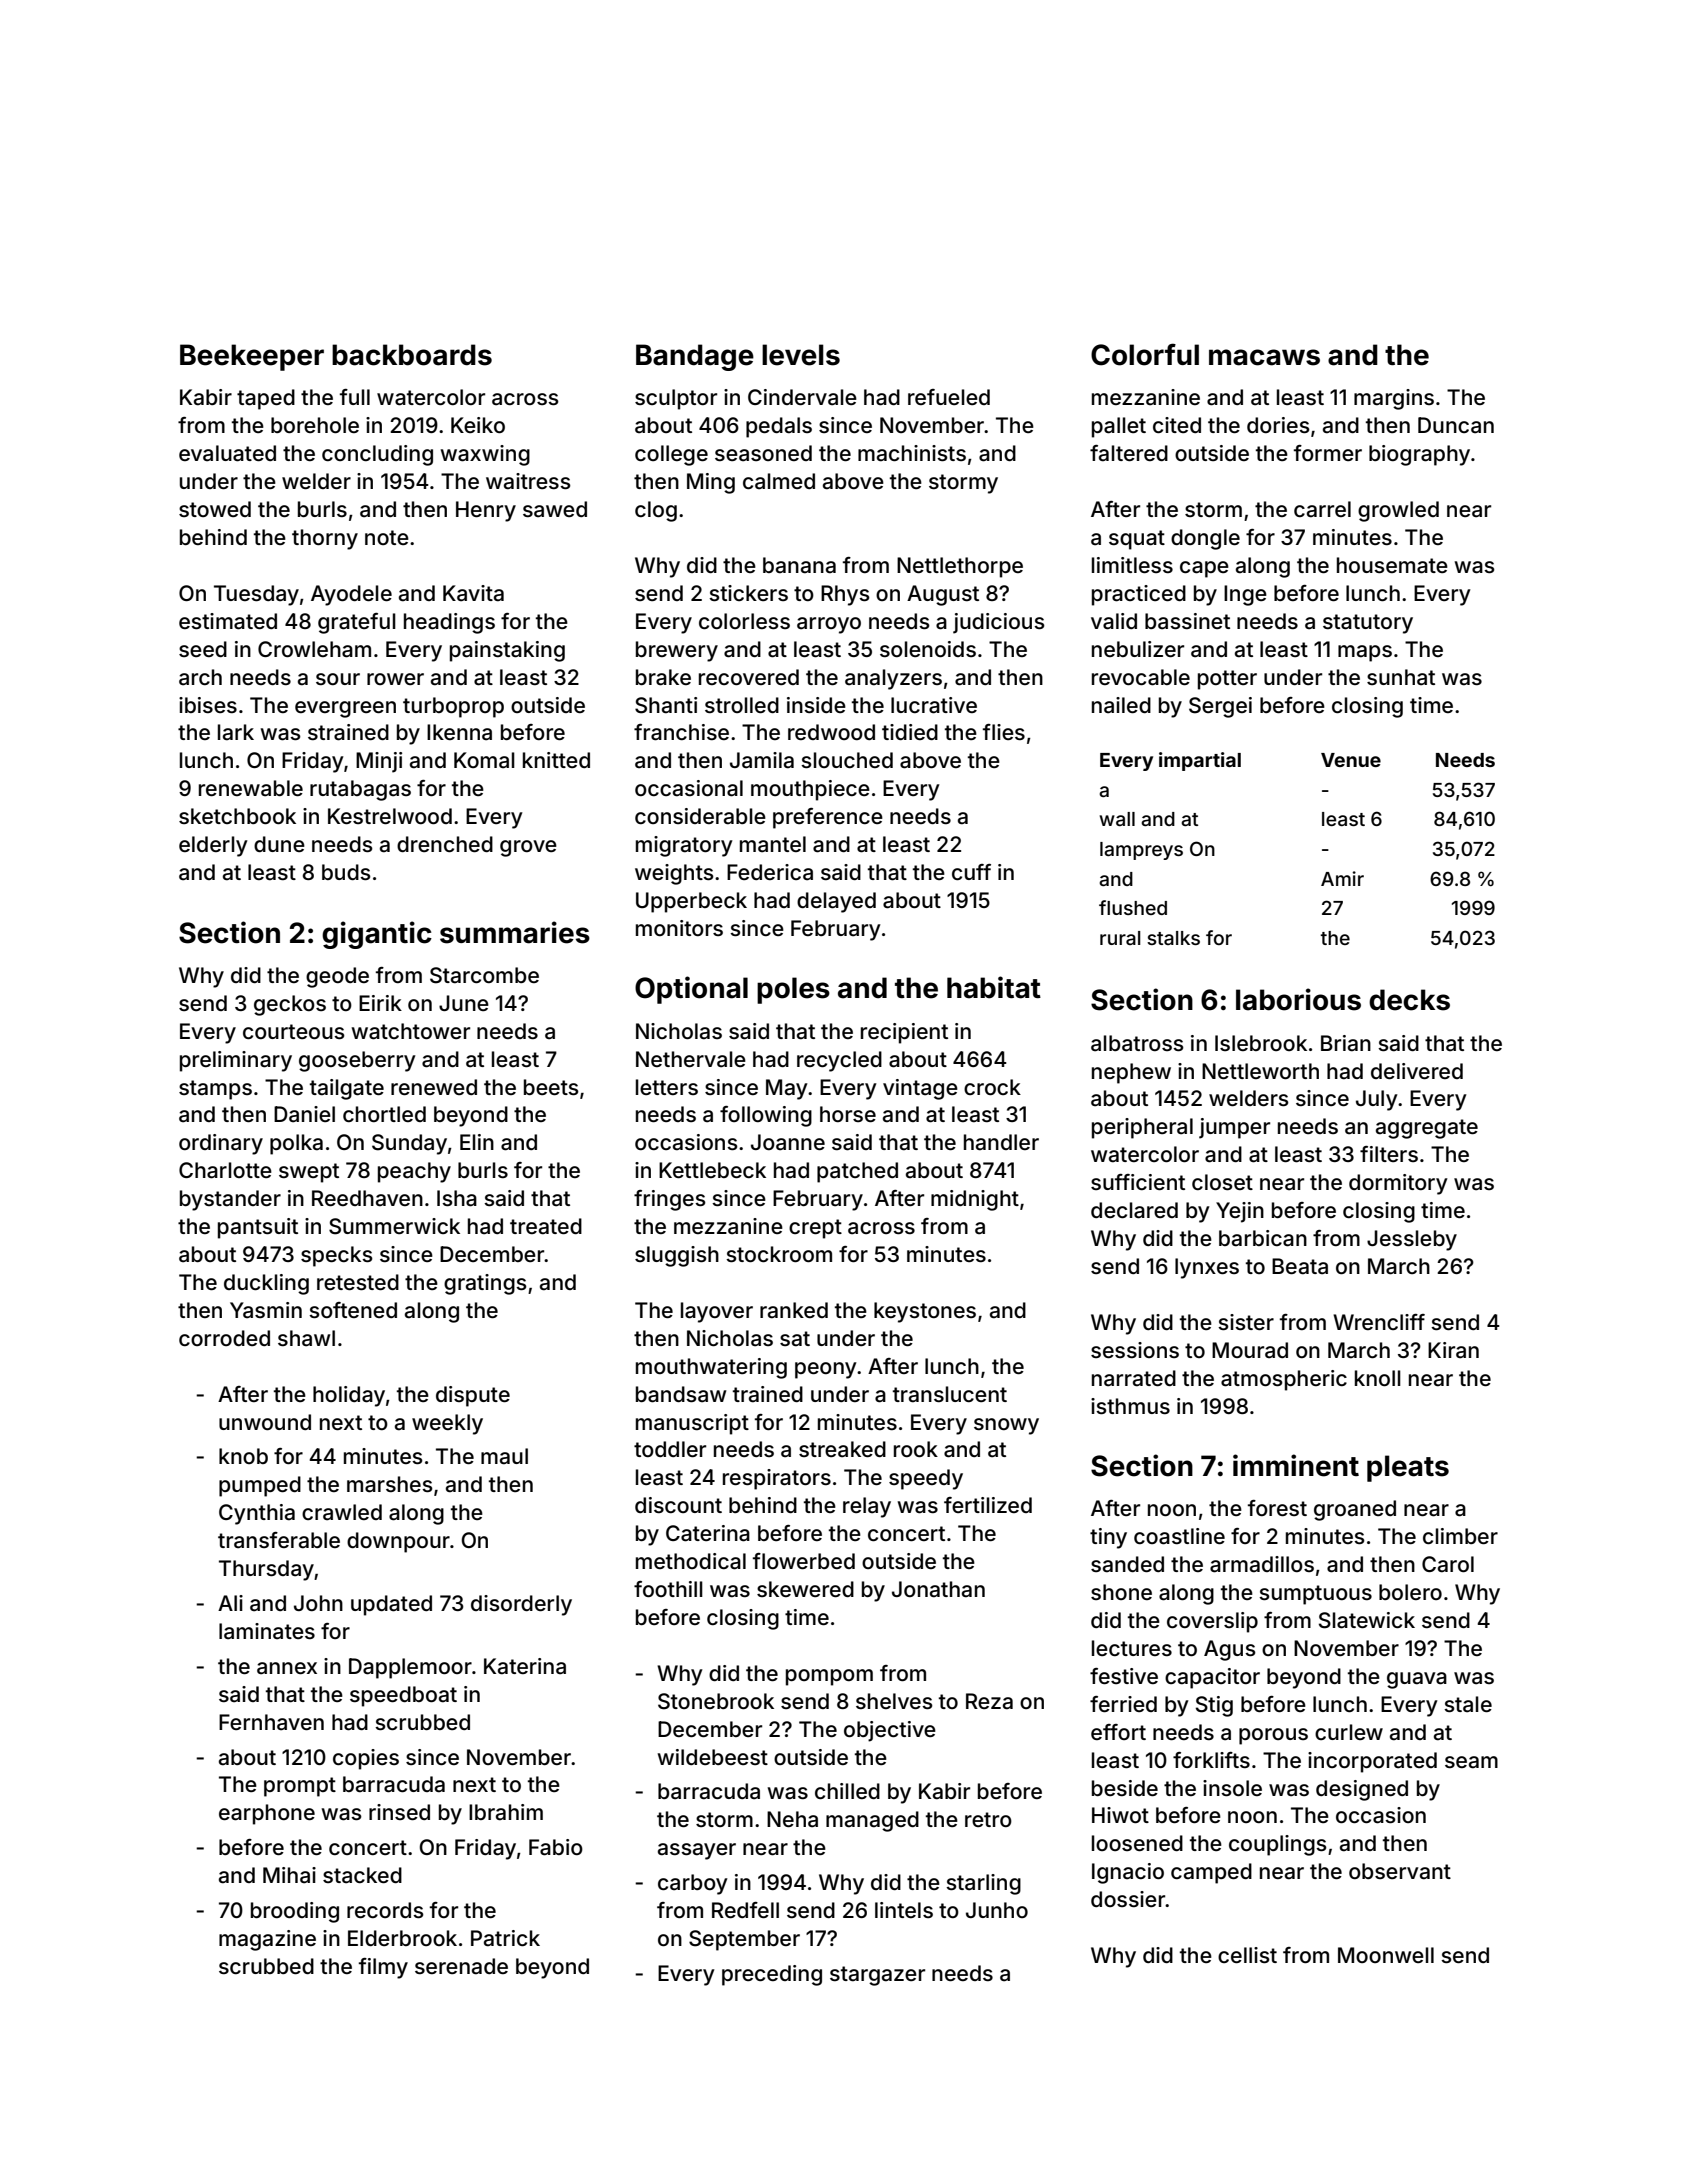  What do you see at coordinates (1398, 1184) in the screenshot?
I see `dormitory` at bounding box center [1398, 1184].
